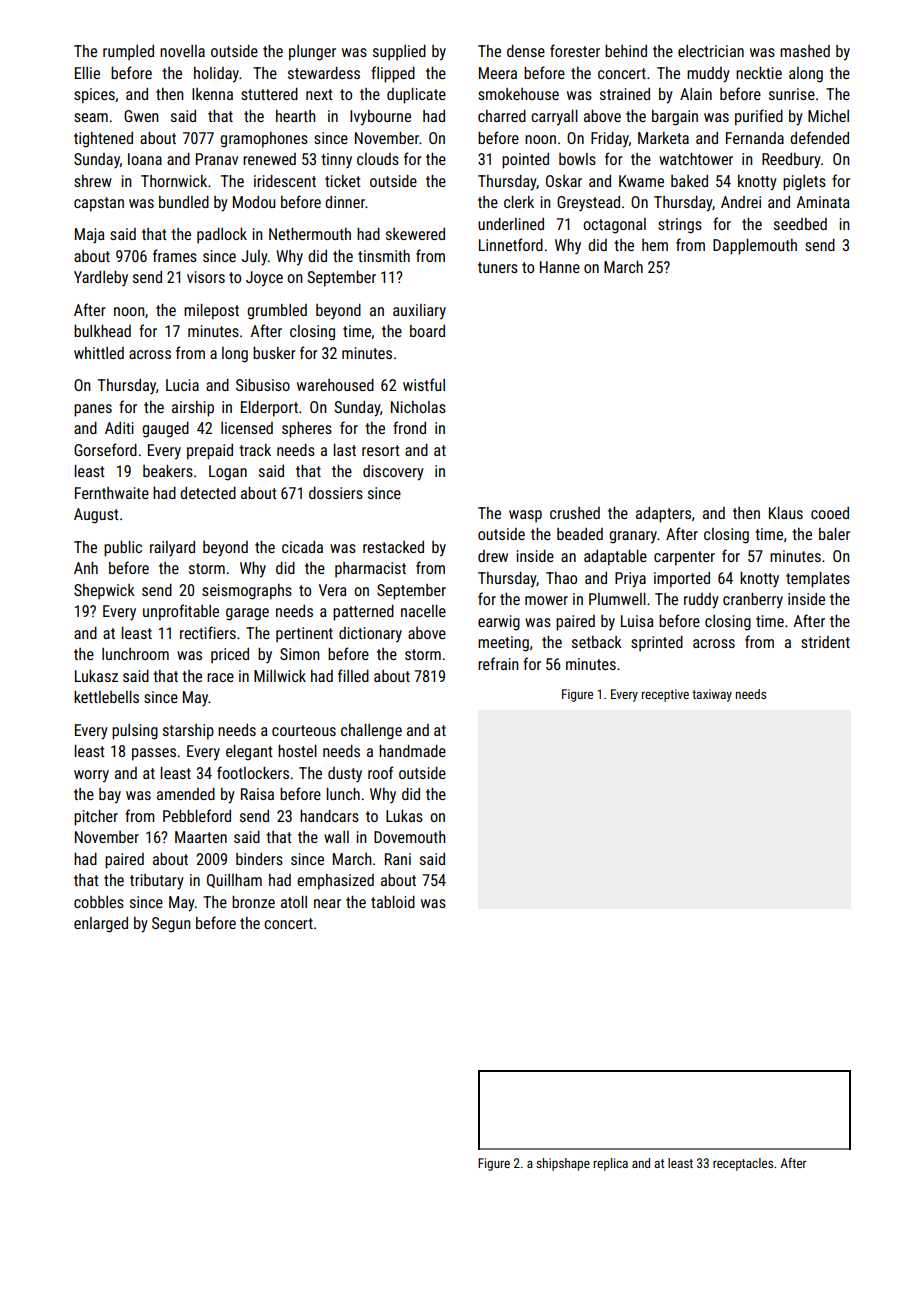 Image resolution: width=924 pixels, height=1308 pixels. I want to click on handmade, so click(412, 751).
